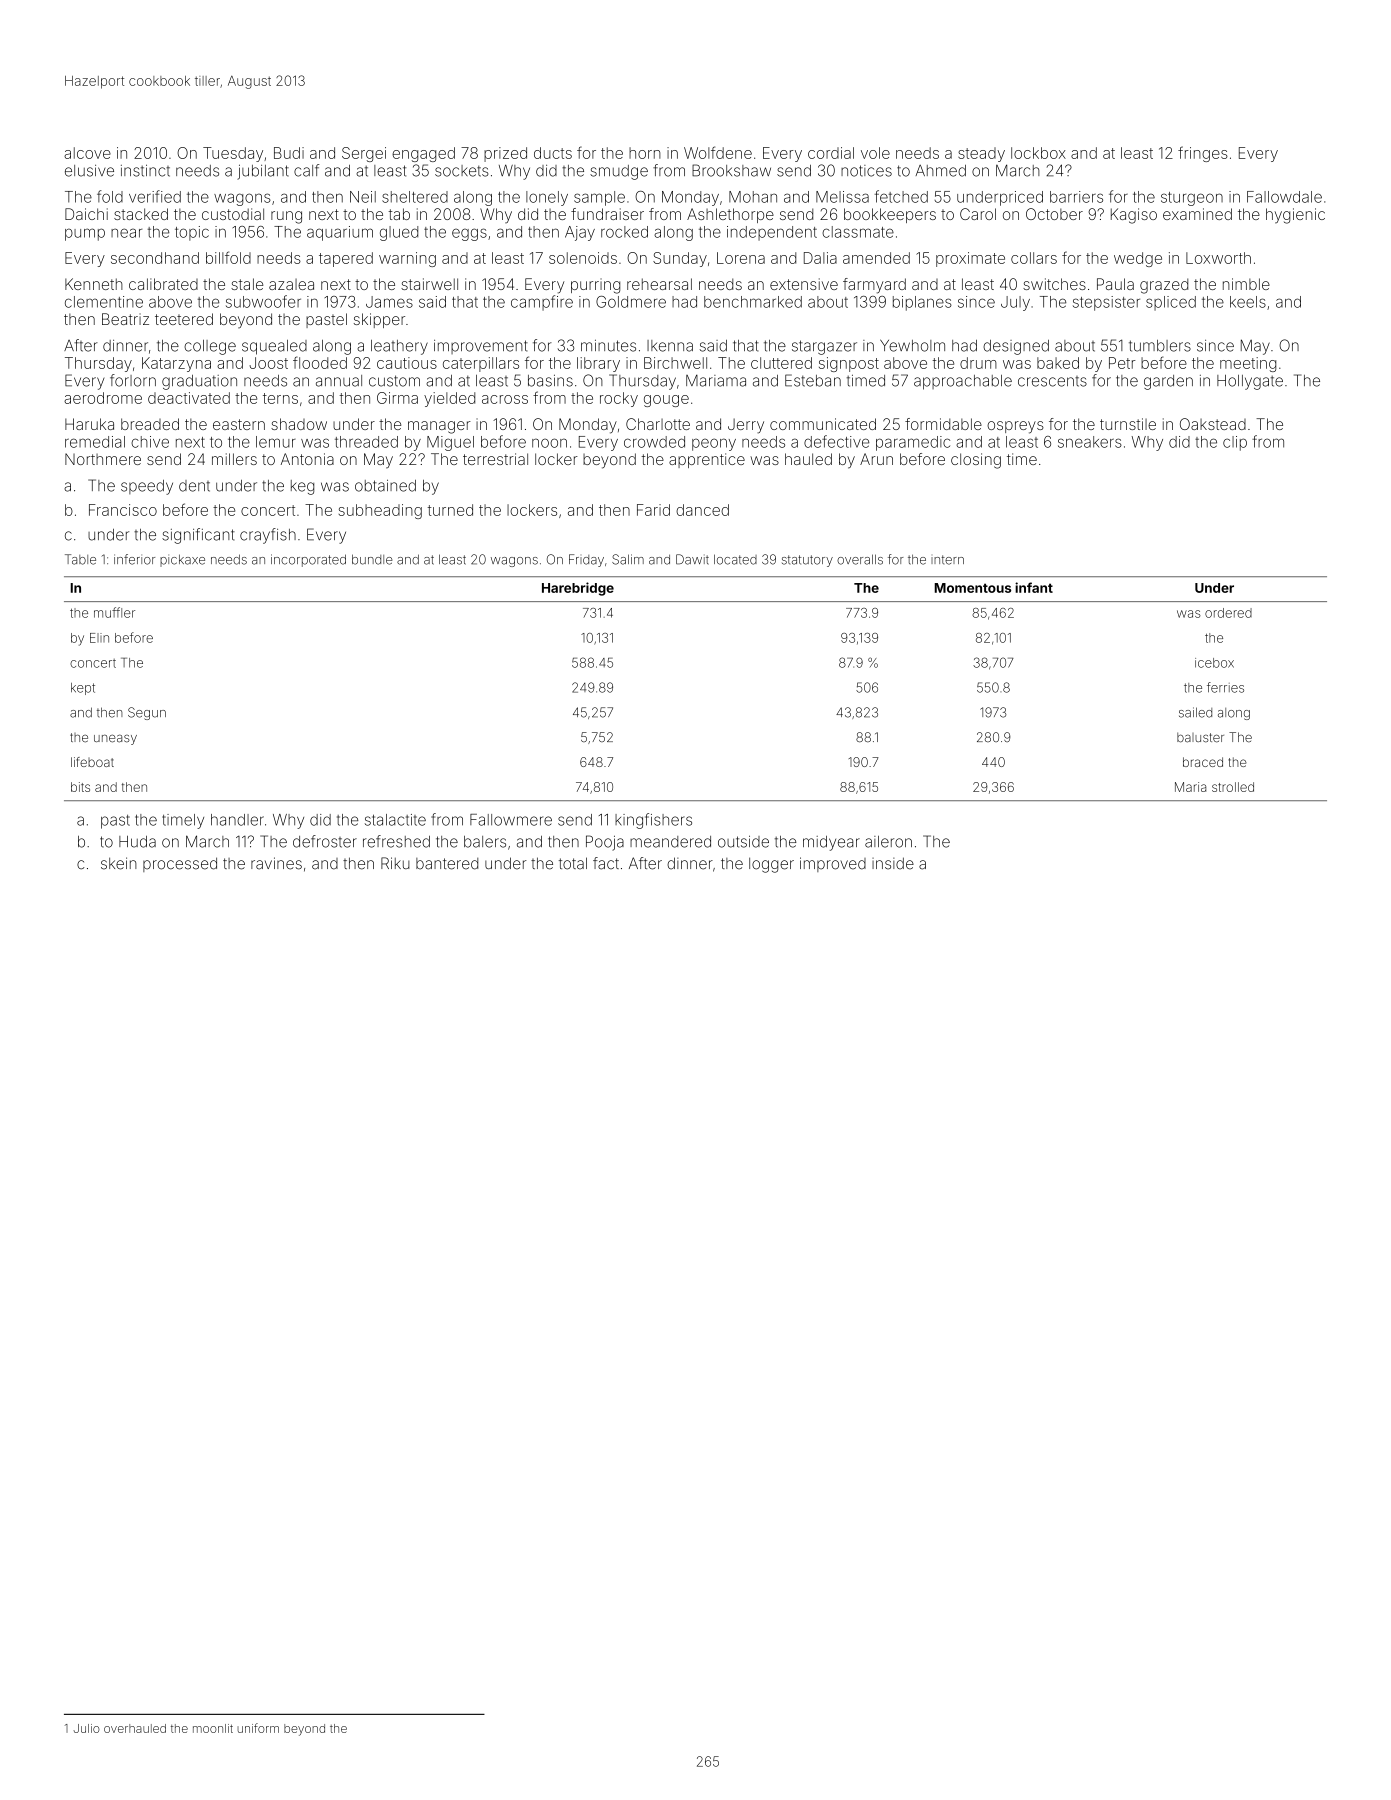 The height and width of the document is (1800, 1391). What do you see at coordinates (213, 1728) in the document?
I see `moonlit` at bounding box center [213, 1728].
